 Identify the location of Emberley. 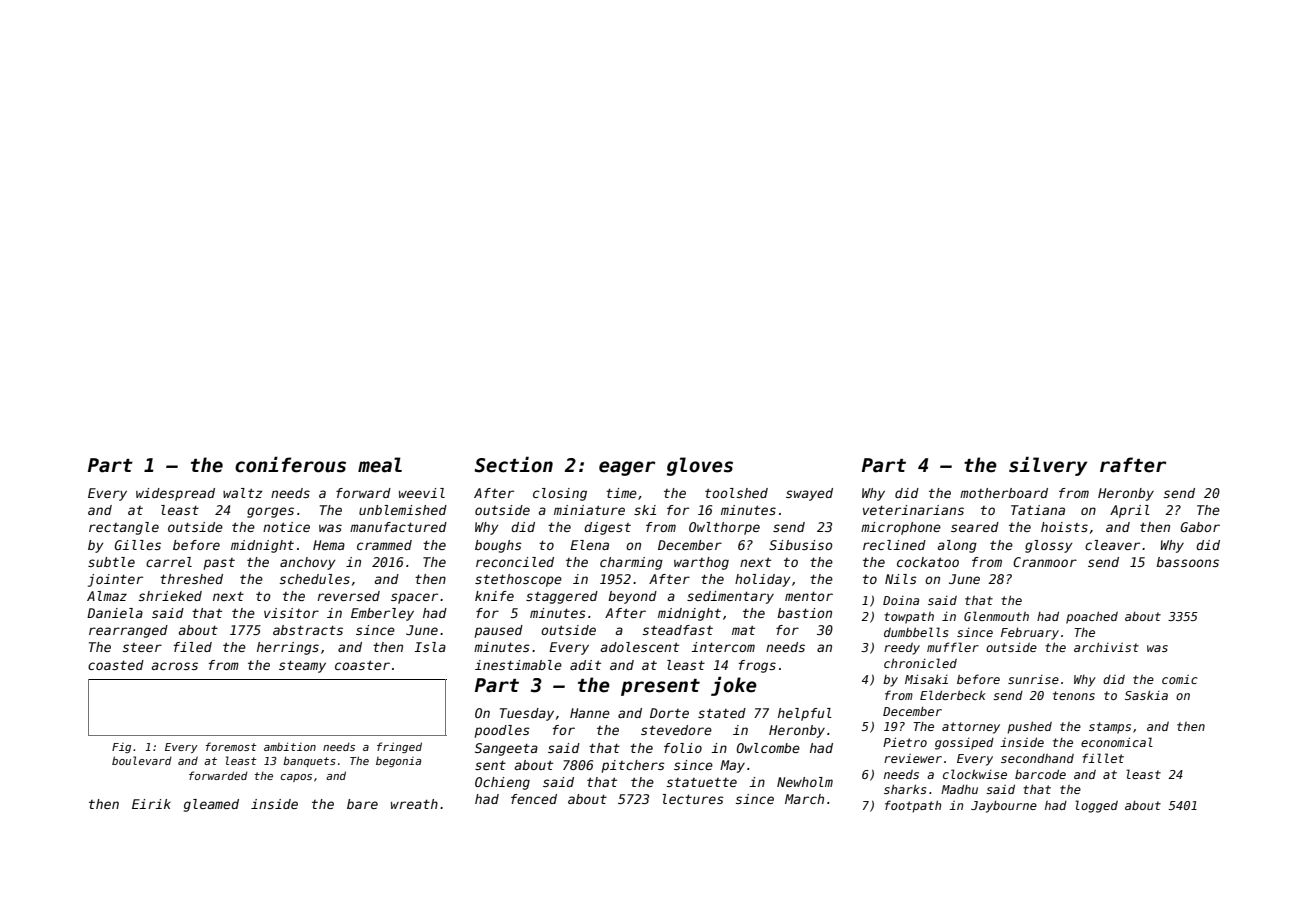
(382, 614).
